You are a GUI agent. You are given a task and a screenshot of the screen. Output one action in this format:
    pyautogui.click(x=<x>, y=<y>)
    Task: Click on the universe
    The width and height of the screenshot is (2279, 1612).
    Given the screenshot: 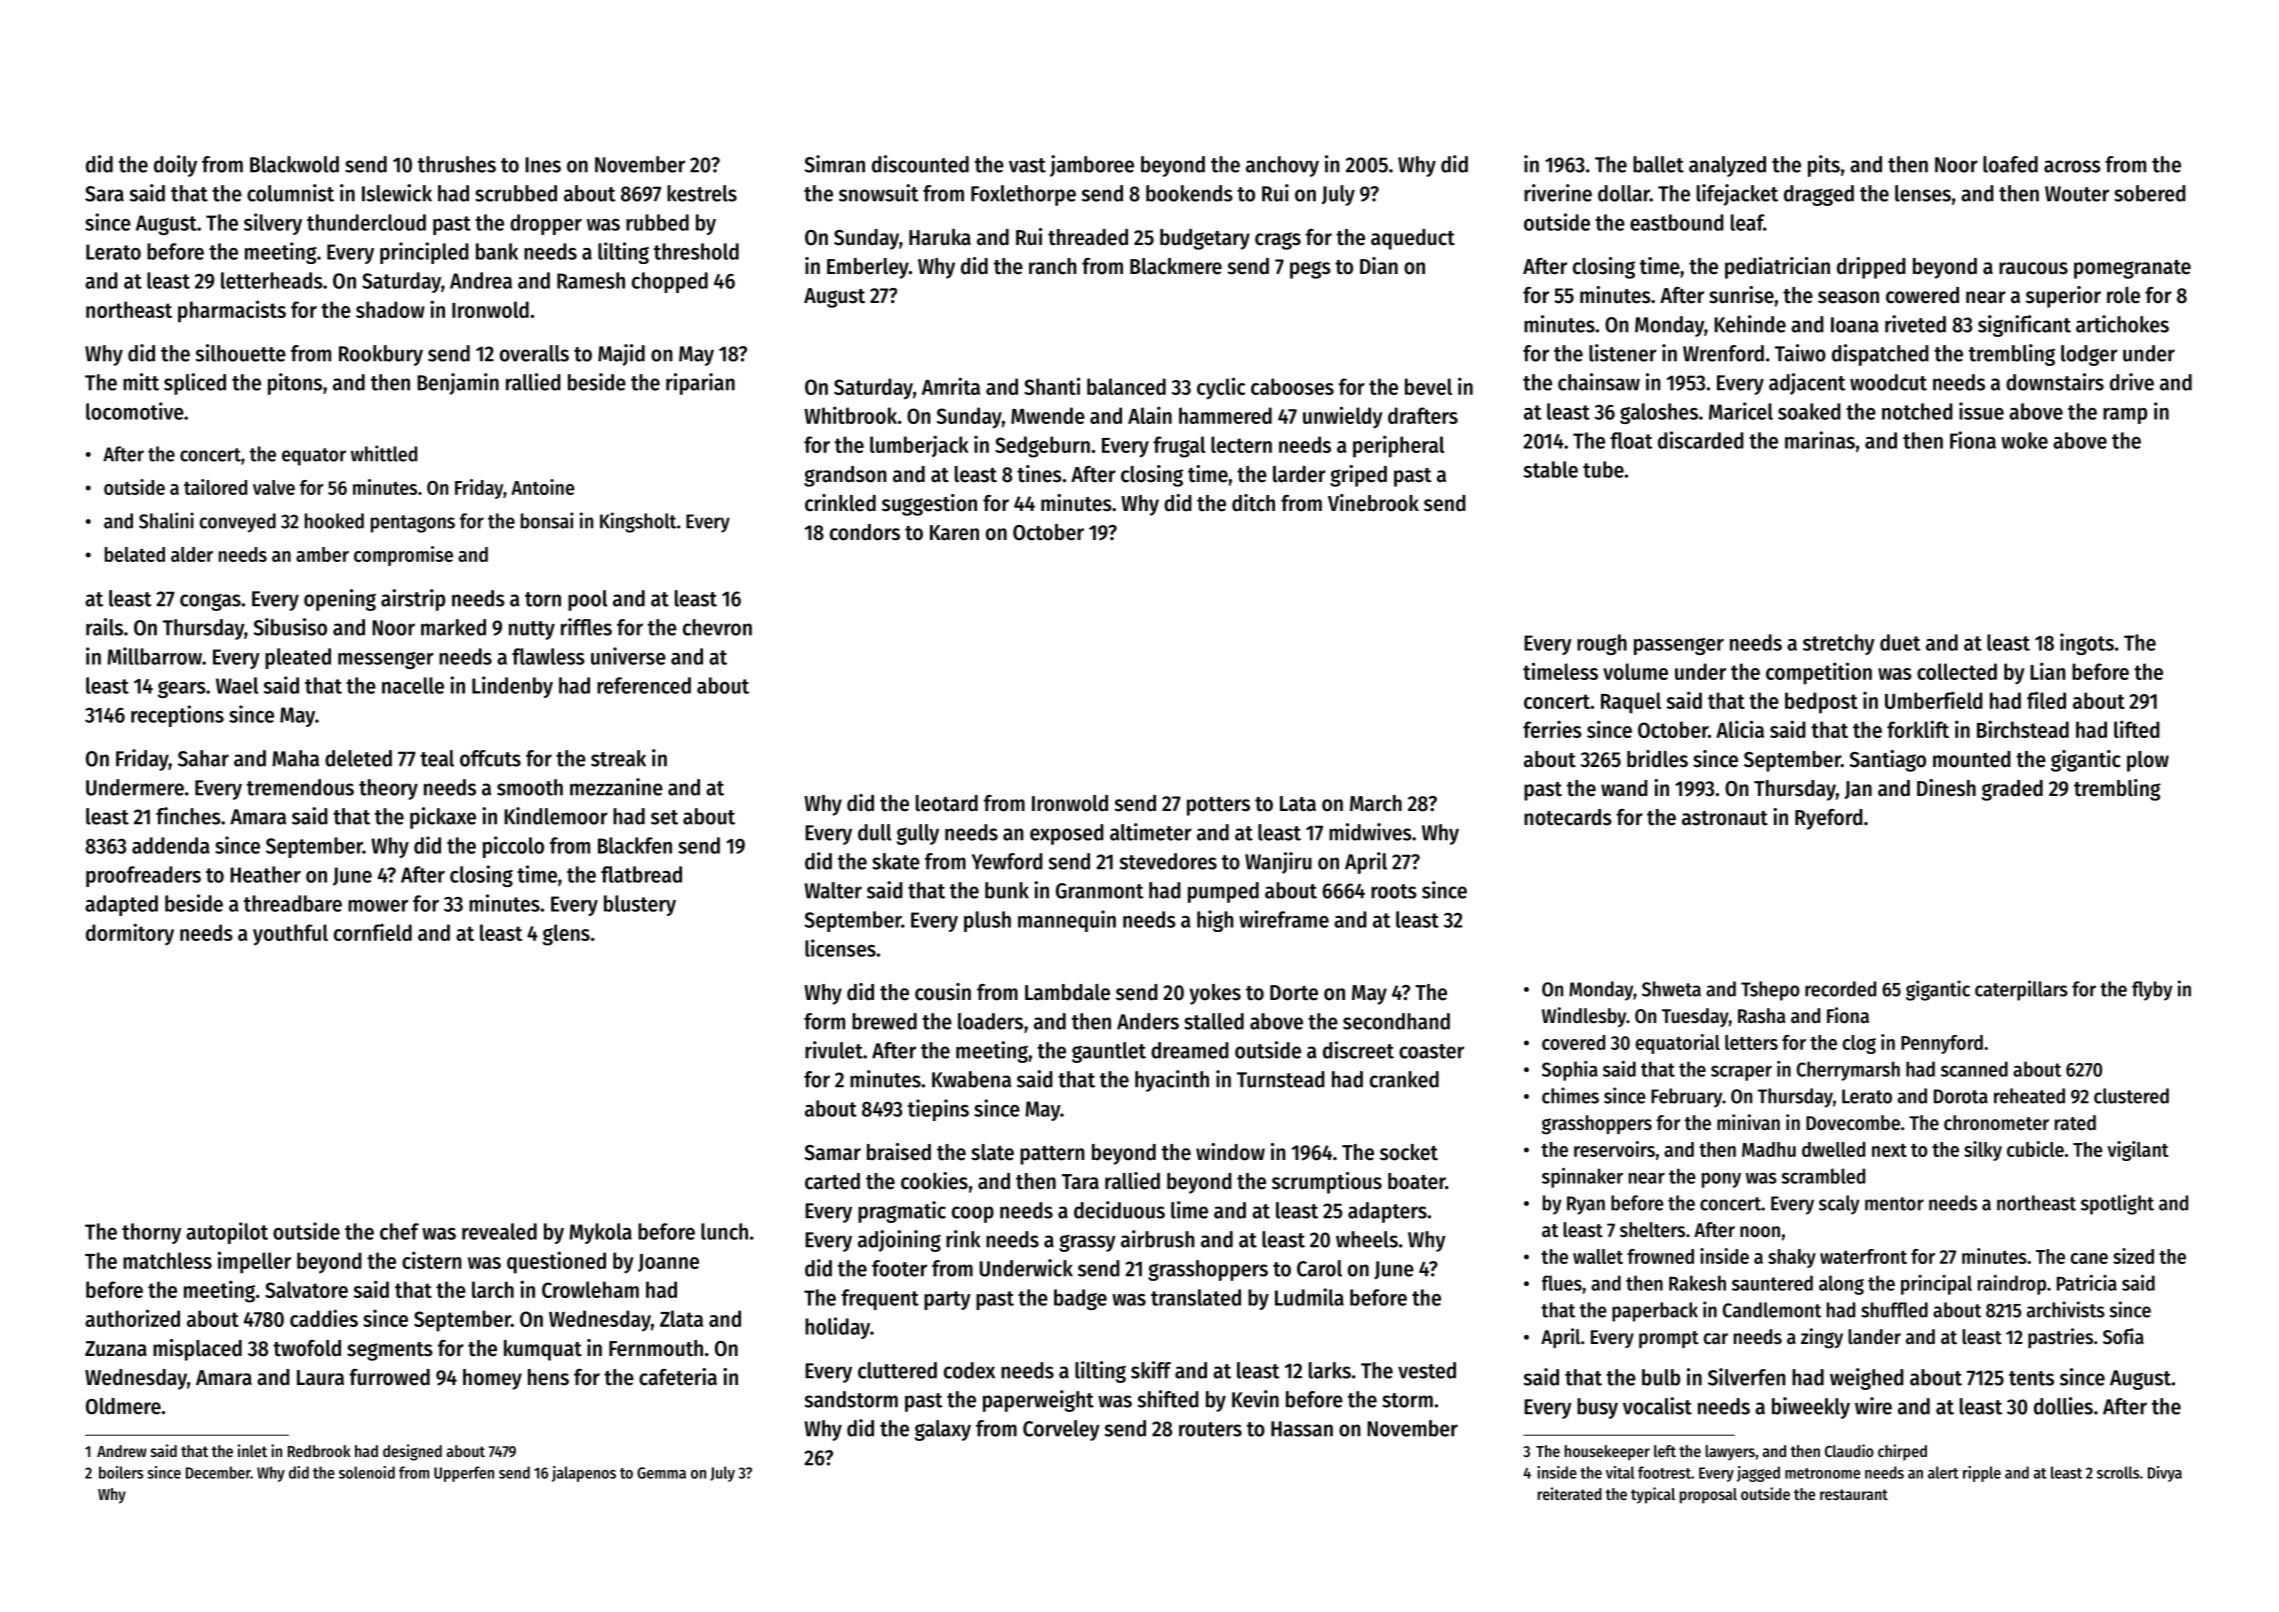 What is the action you would take?
    pyautogui.click(x=628, y=656)
